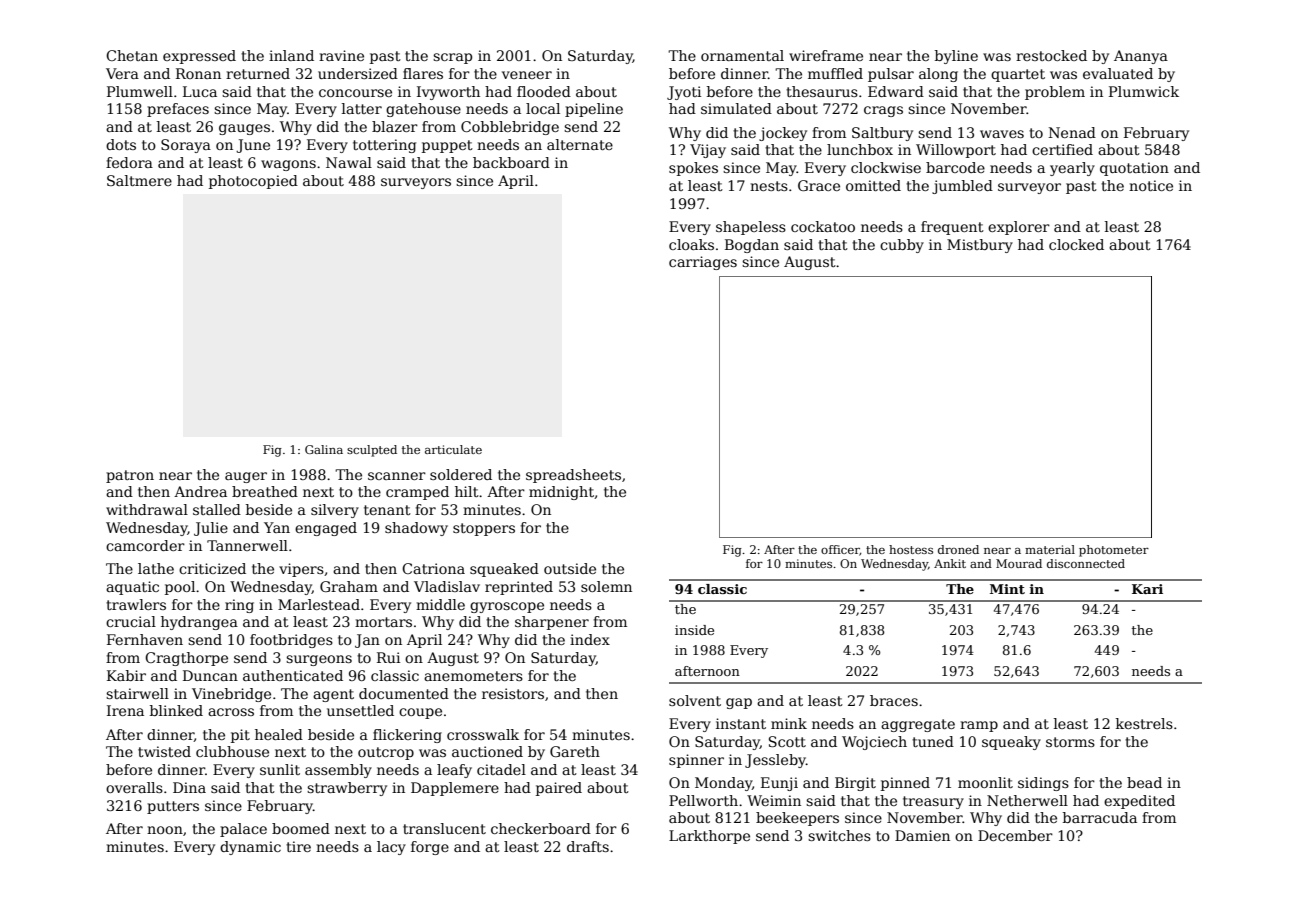 This page has width=1308, height=924. What do you see at coordinates (324, 449) in the page?
I see `Galina` at bounding box center [324, 449].
